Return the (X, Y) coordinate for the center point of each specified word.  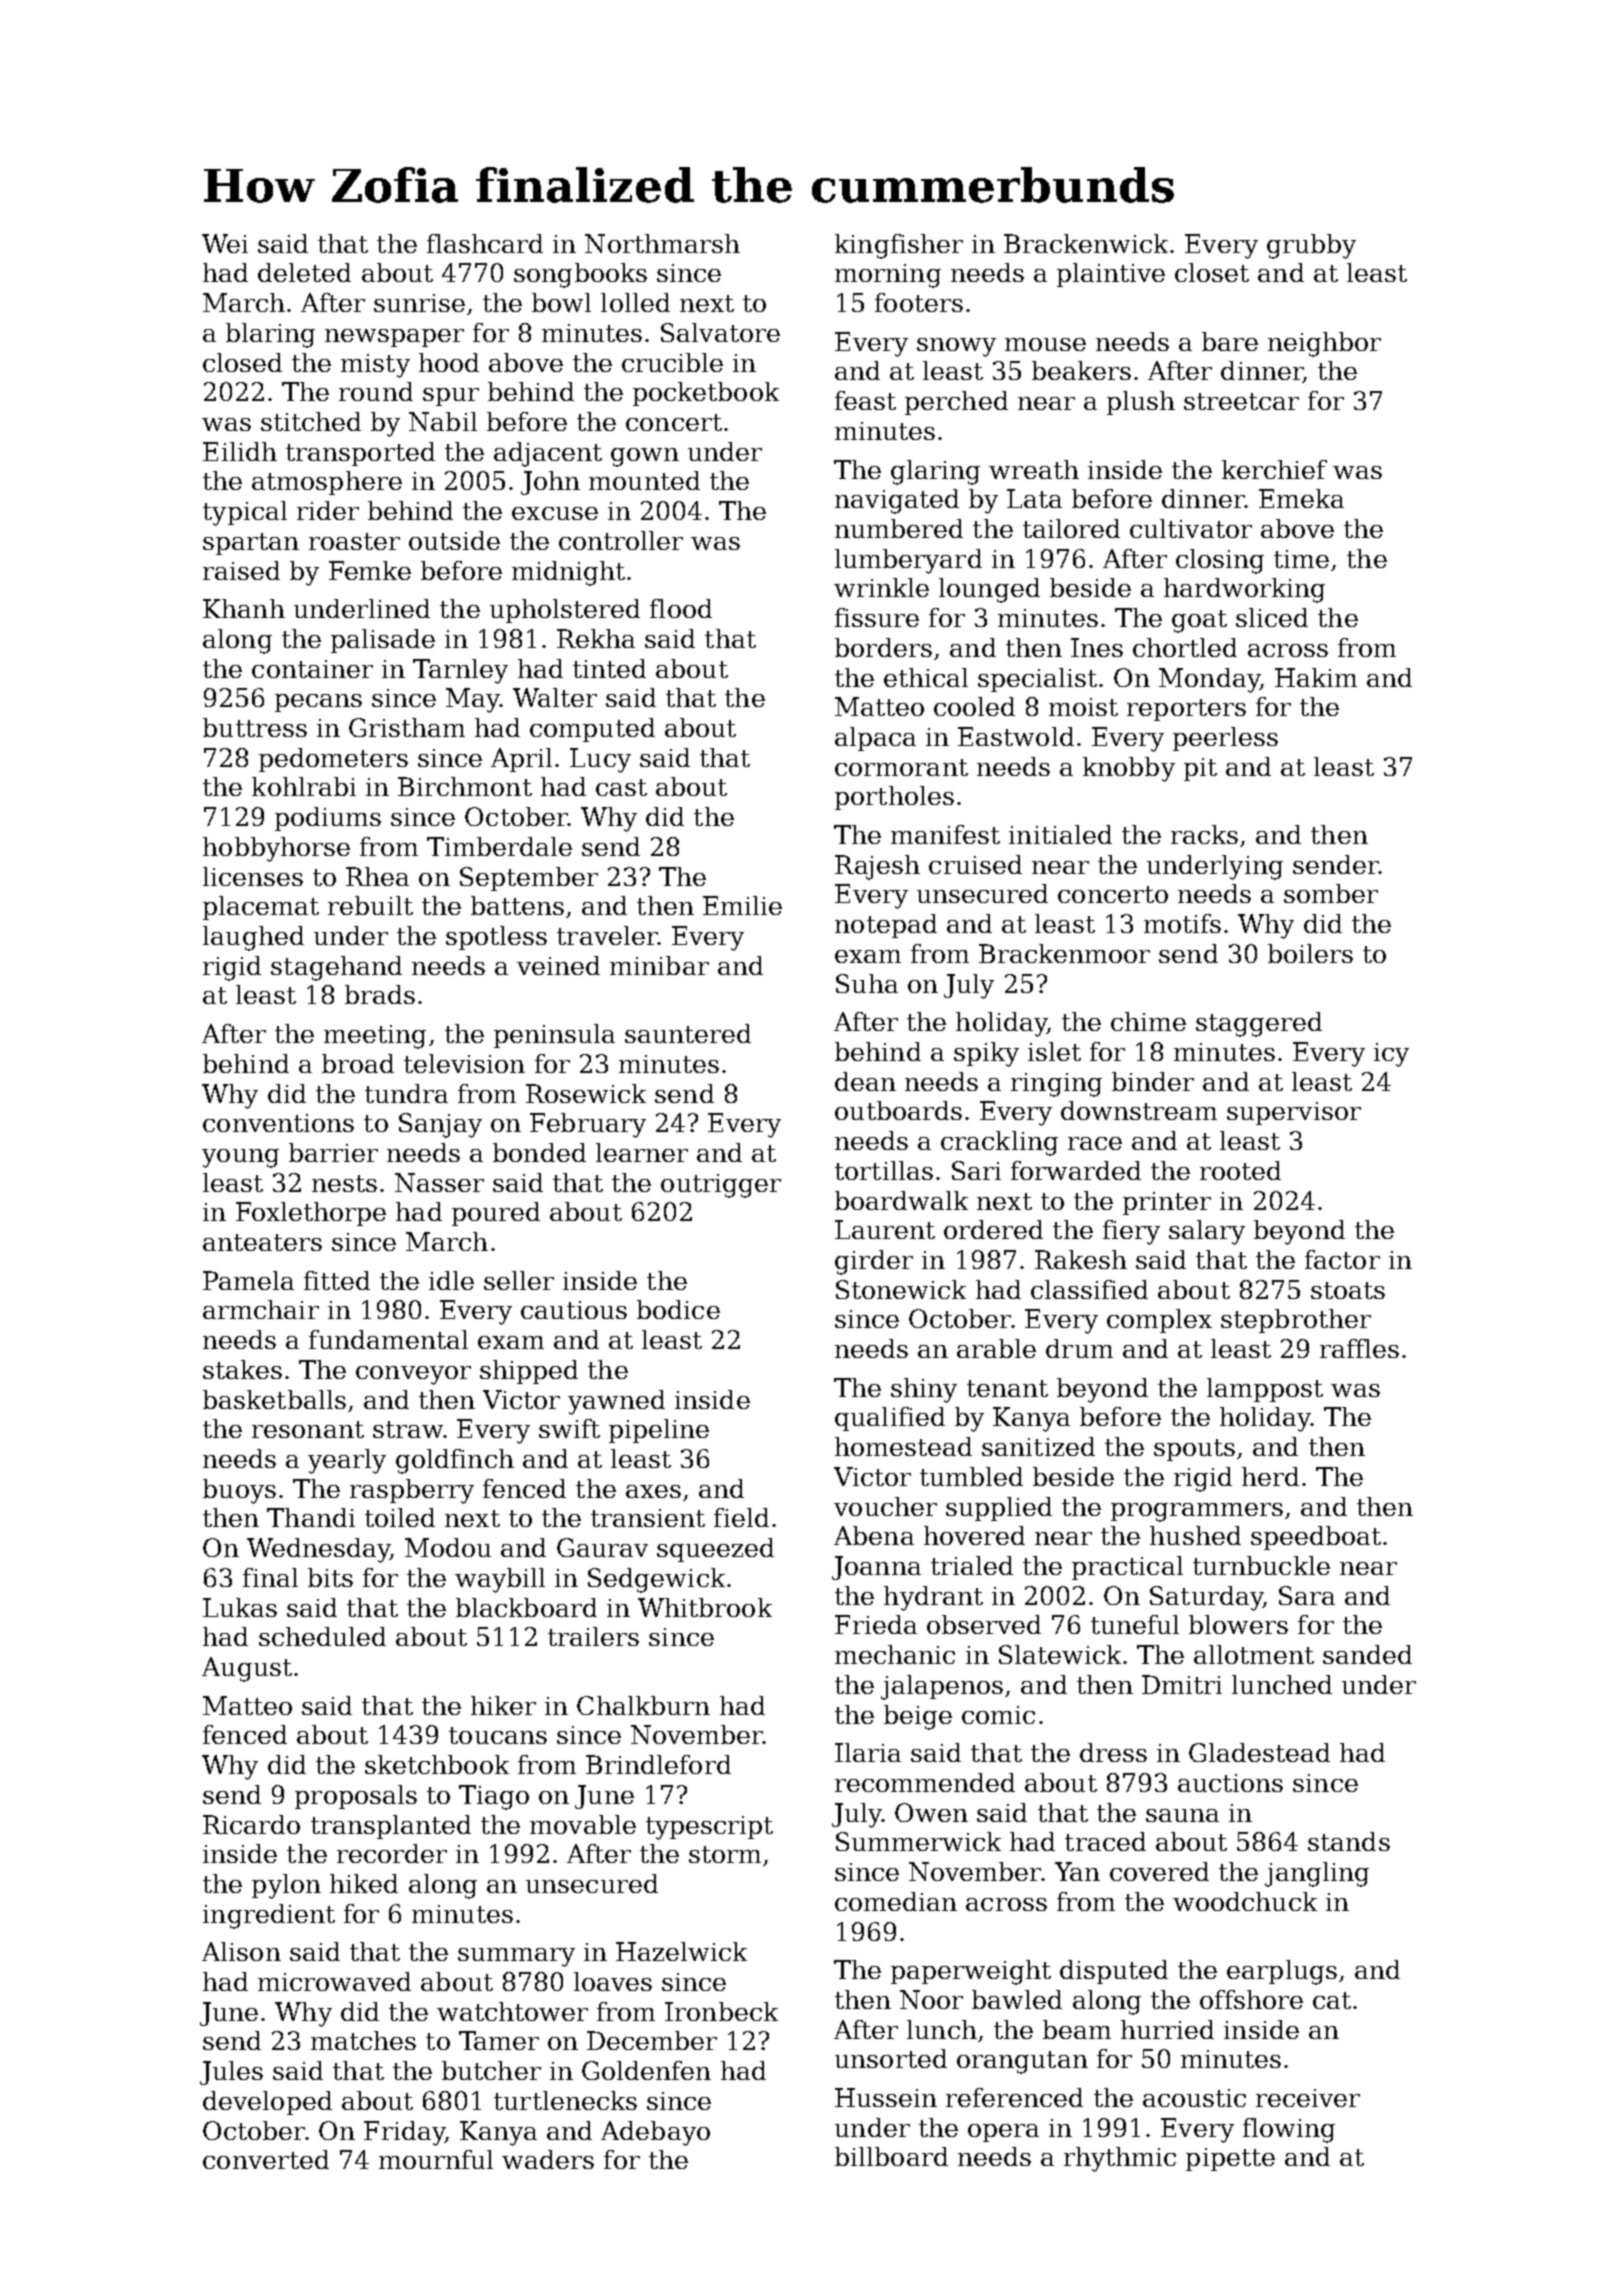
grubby (1311, 246)
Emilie (742, 905)
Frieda (876, 1624)
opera (1003, 2133)
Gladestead (1259, 1752)
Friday (404, 2133)
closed (242, 362)
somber (1331, 893)
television (464, 1063)
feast (865, 400)
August (247, 1669)
